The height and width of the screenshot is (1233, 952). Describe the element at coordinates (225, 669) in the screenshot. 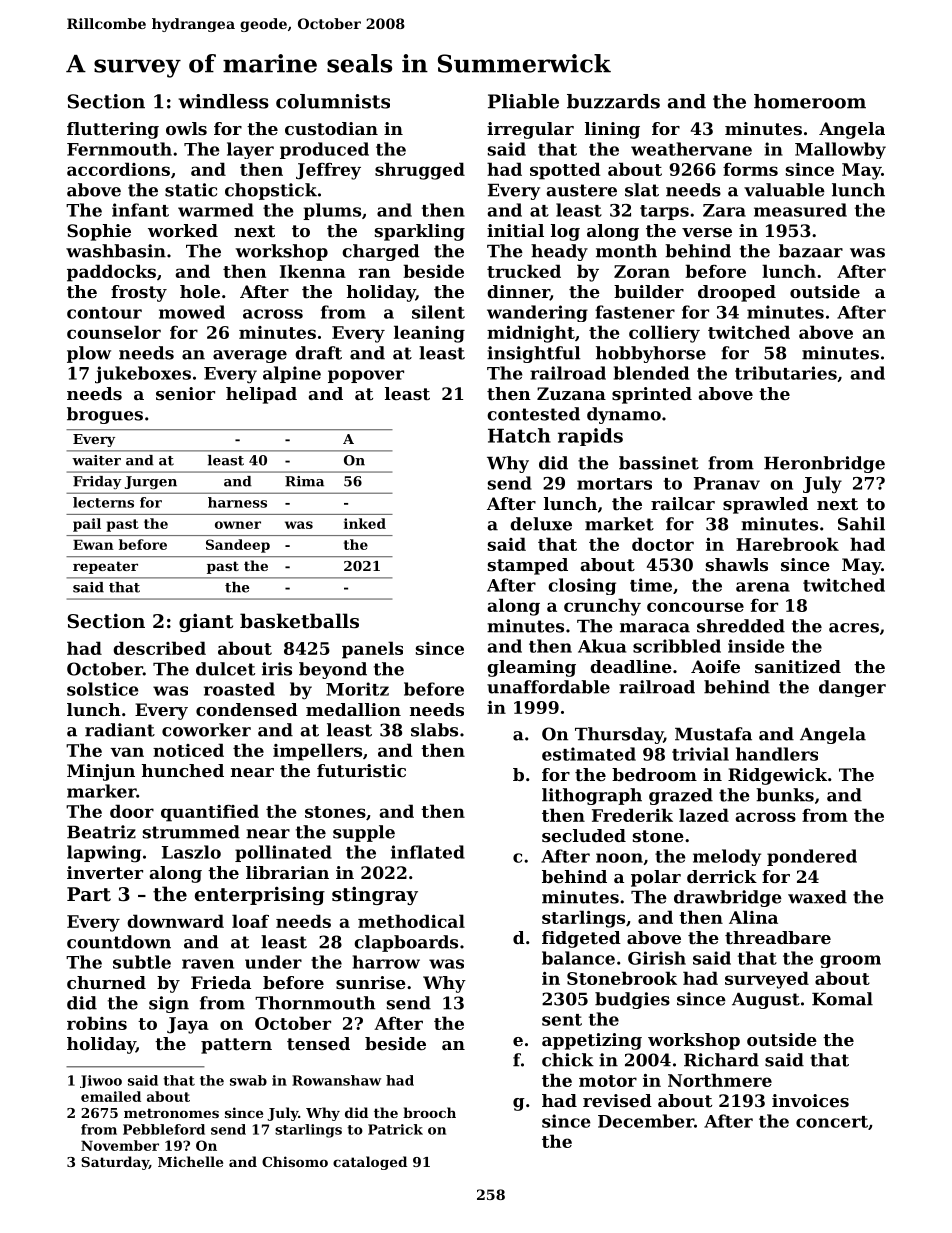

I see `dulcet` at that location.
